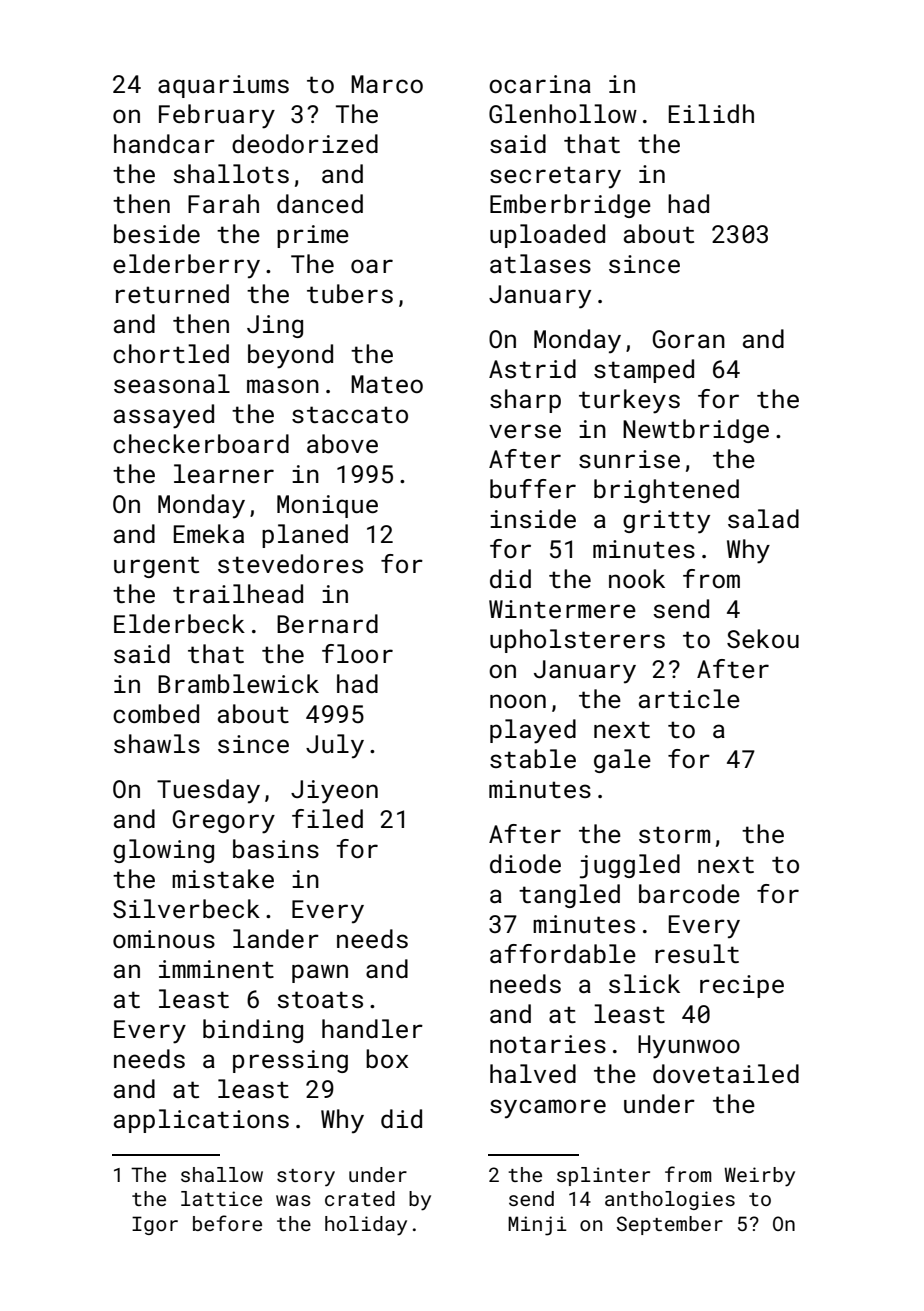 The height and width of the document is (1311, 924). What do you see at coordinates (689, 339) in the document?
I see `Goran` at bounding box center [689, 339].
